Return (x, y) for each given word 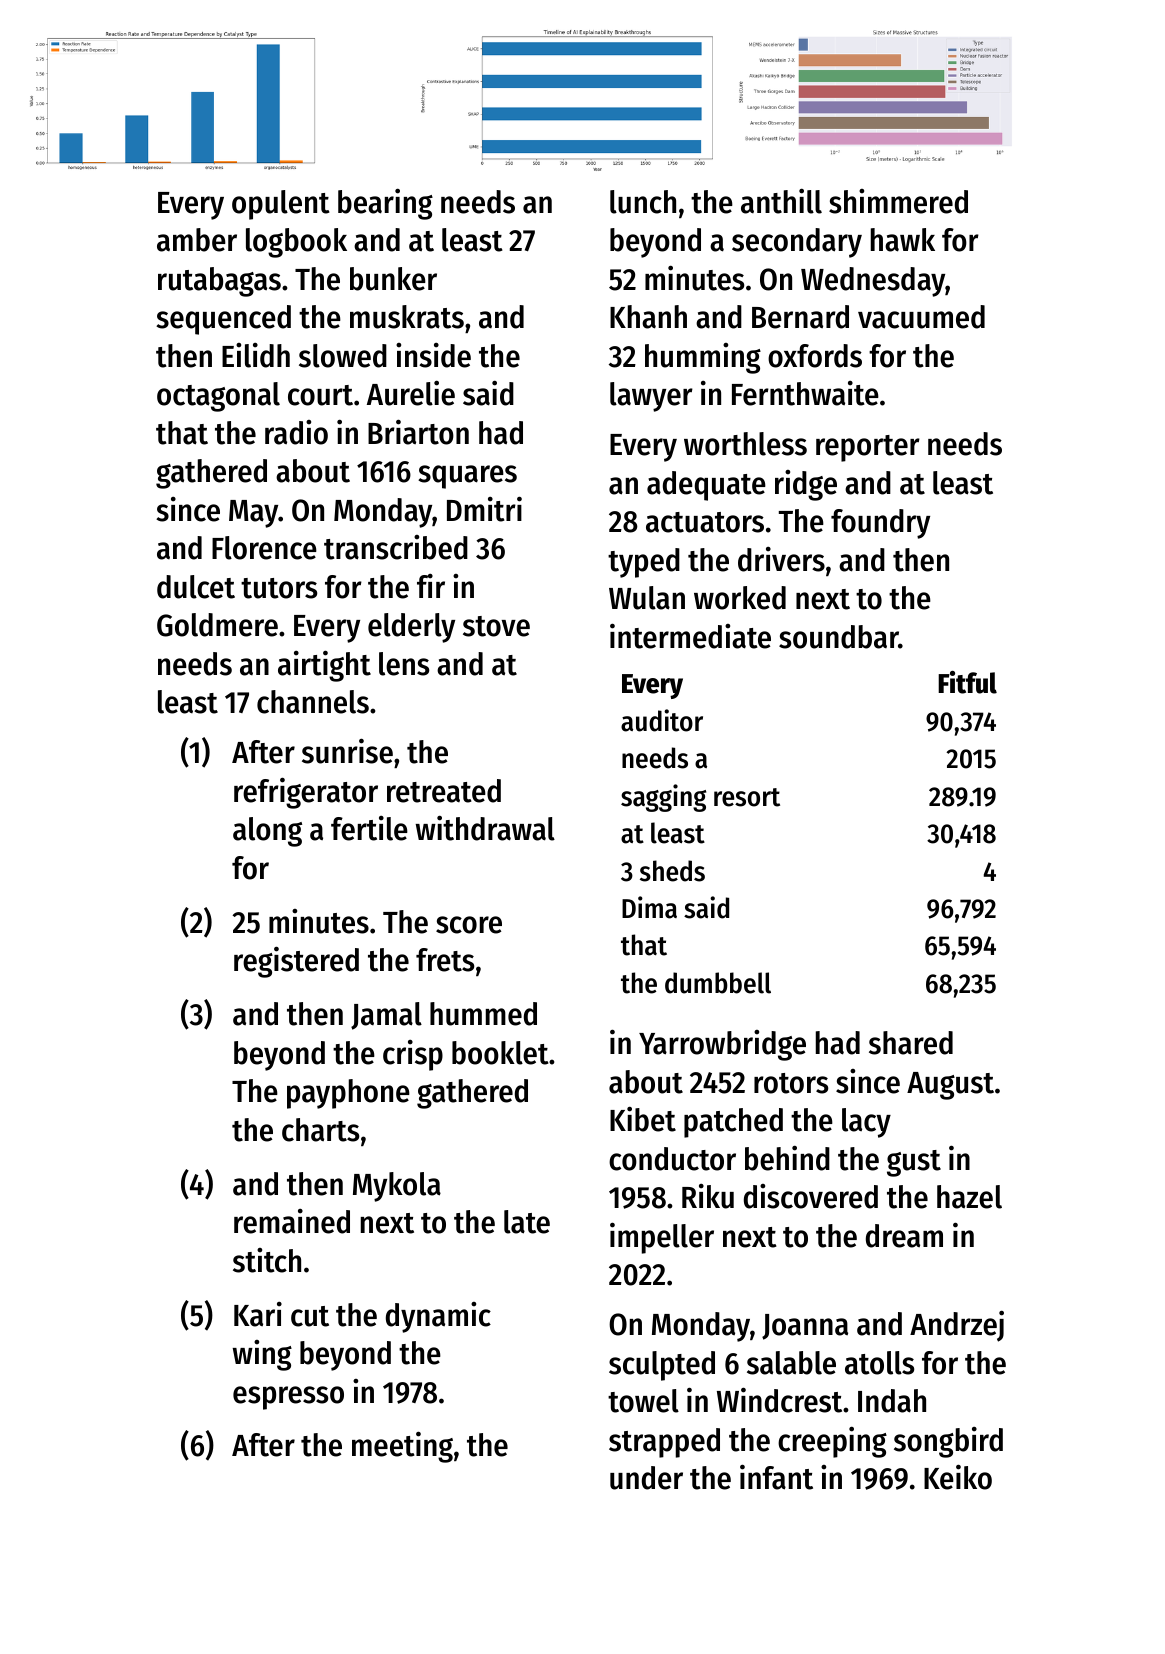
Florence (264, 548)
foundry (880, 524)
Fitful (967, 682)
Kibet (643, 1119)
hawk (903, 240)
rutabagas (219, 282)
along (267, 832)
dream (904, 1236)
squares (467, 477)
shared (911, 1043)
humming (703, 358)
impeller (662, 1238)
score (469, 925)
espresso (288, 1398)
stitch (267, 1260)
